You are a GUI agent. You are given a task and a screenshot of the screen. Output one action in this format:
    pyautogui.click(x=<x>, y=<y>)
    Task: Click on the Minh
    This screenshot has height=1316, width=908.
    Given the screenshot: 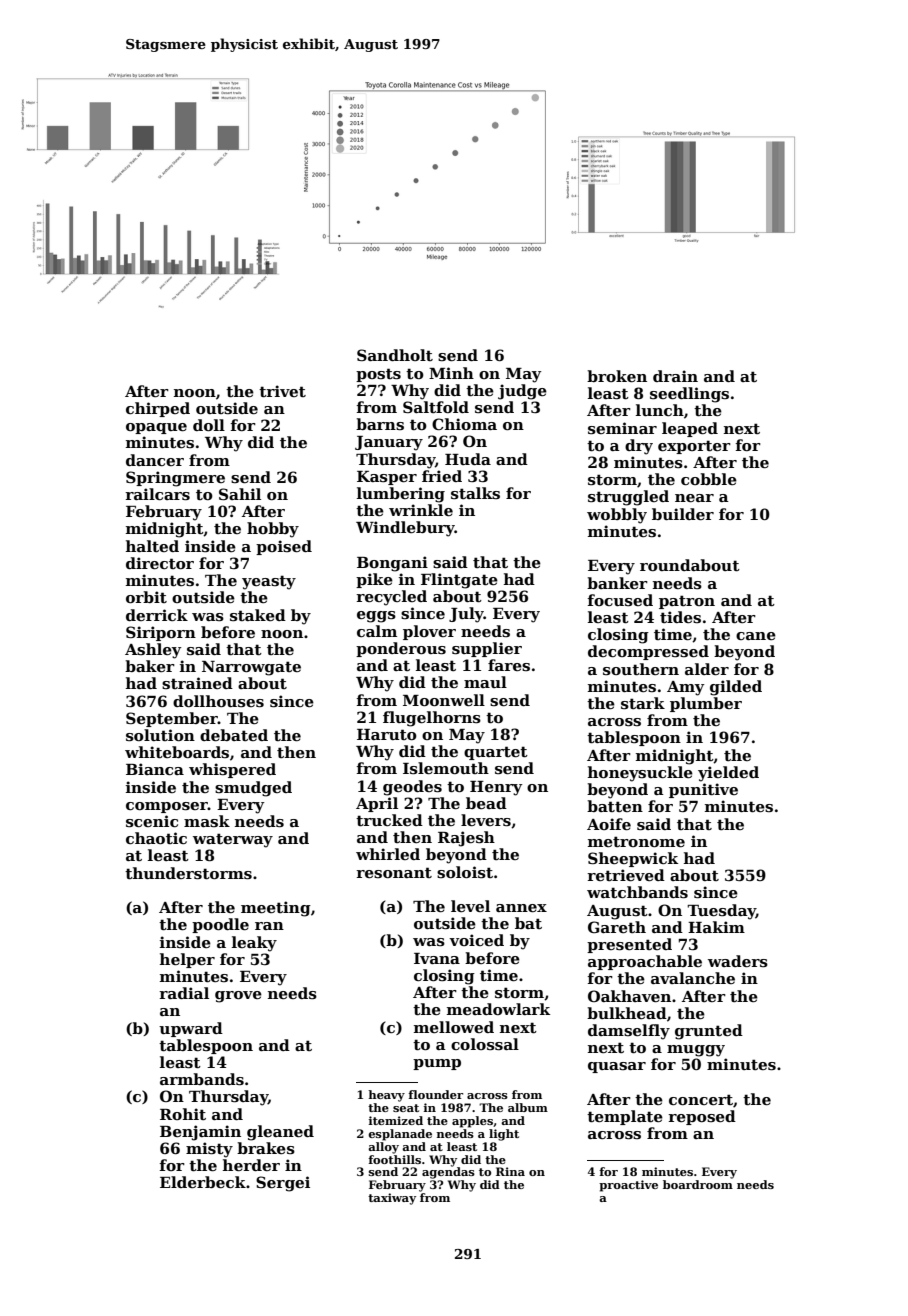 What is the action you would take?
    pyautogui.click(x=451, y=373)
